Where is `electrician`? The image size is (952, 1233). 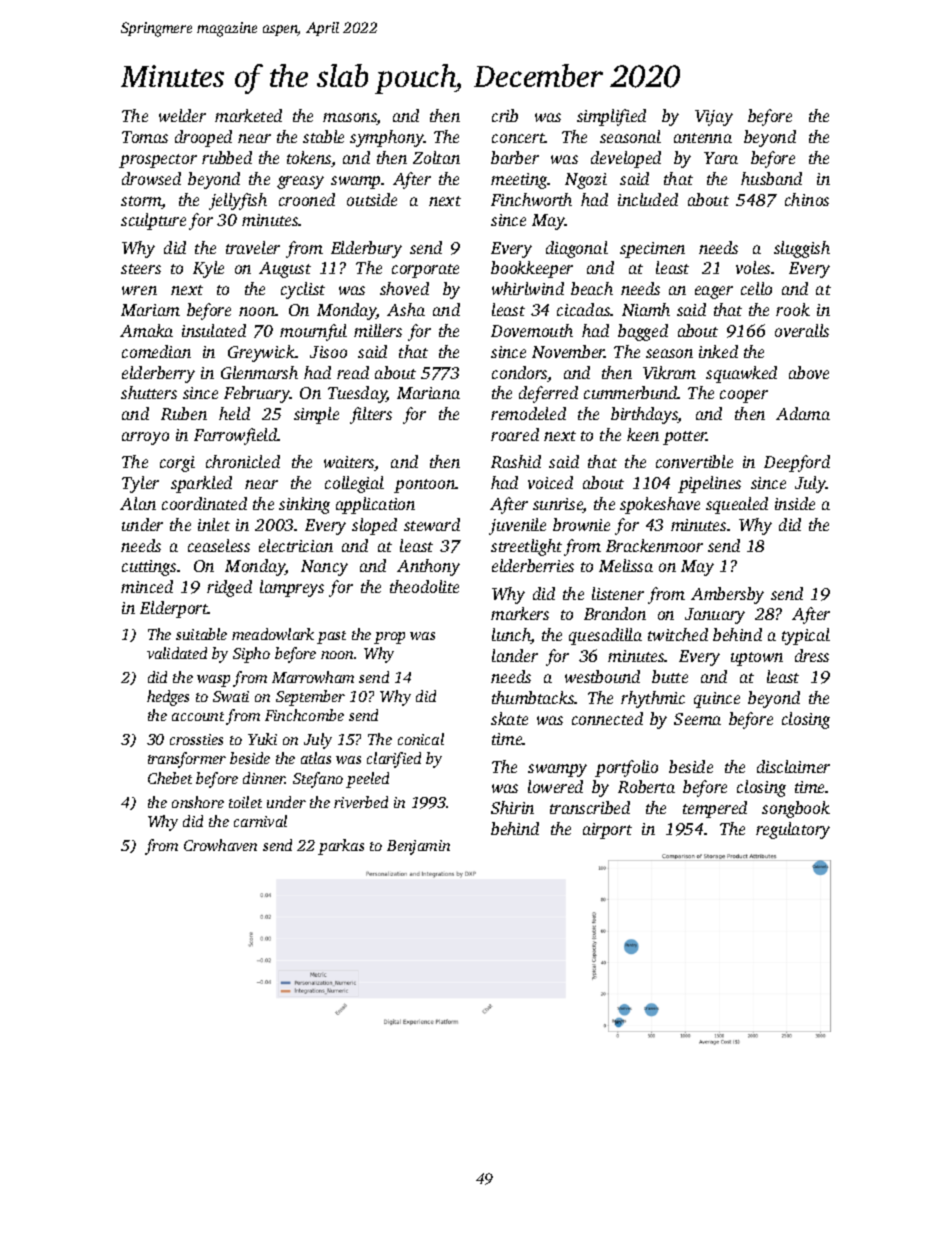 electrician is located at coordinates (296, 545).
